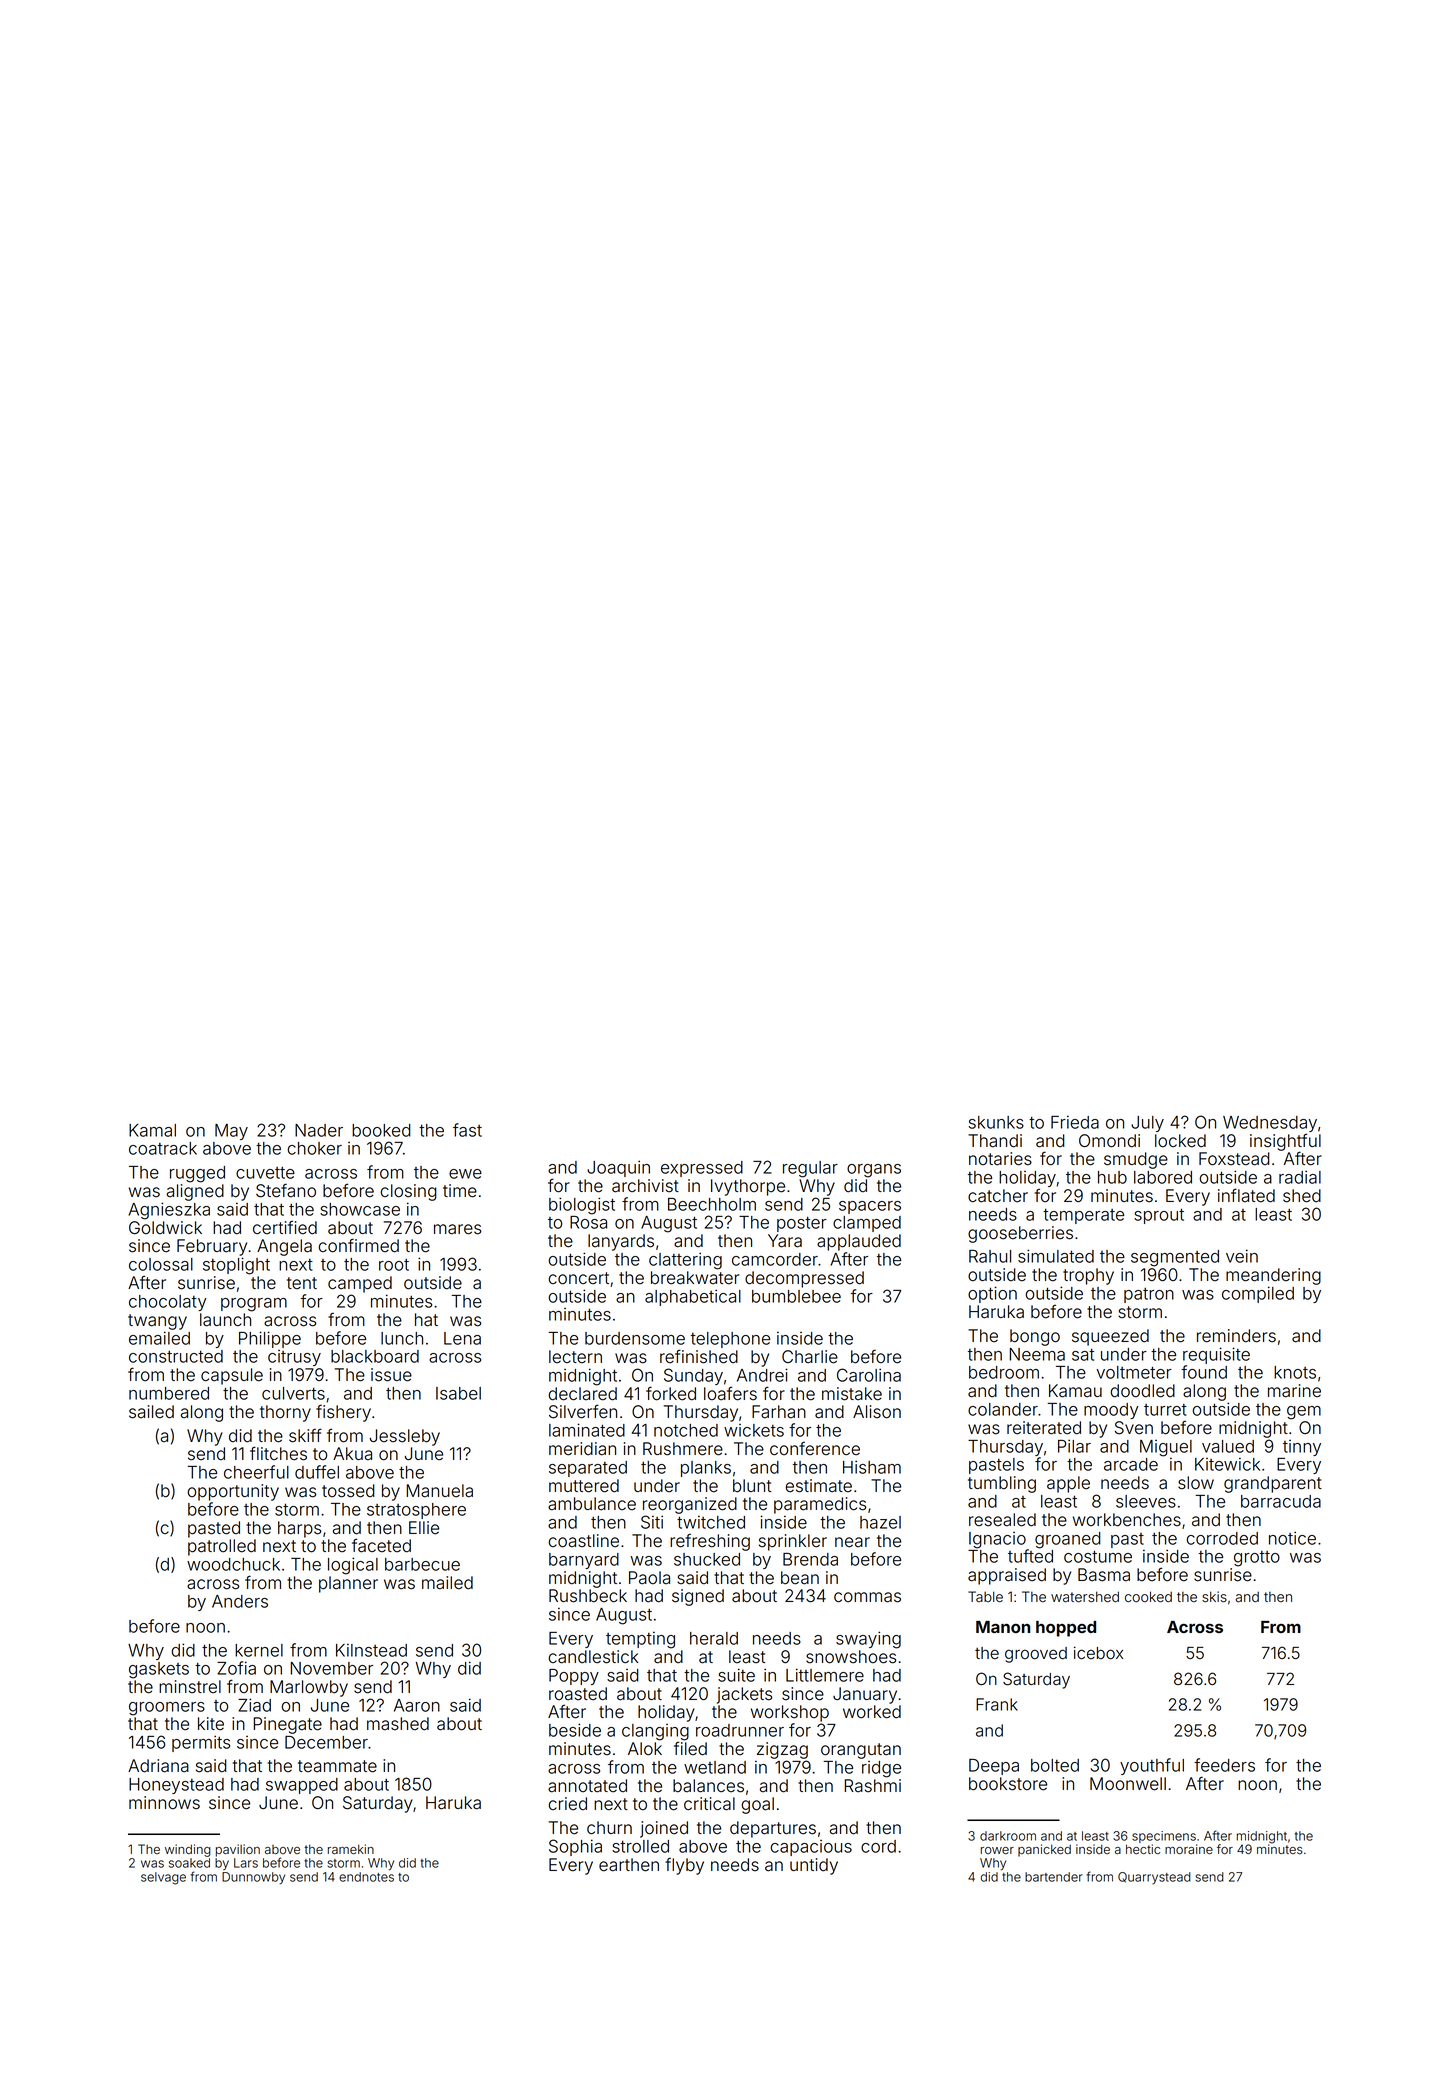 The height and width of the document is (2100, 1450). I want to click on notaries, so click(1000, 1159).
